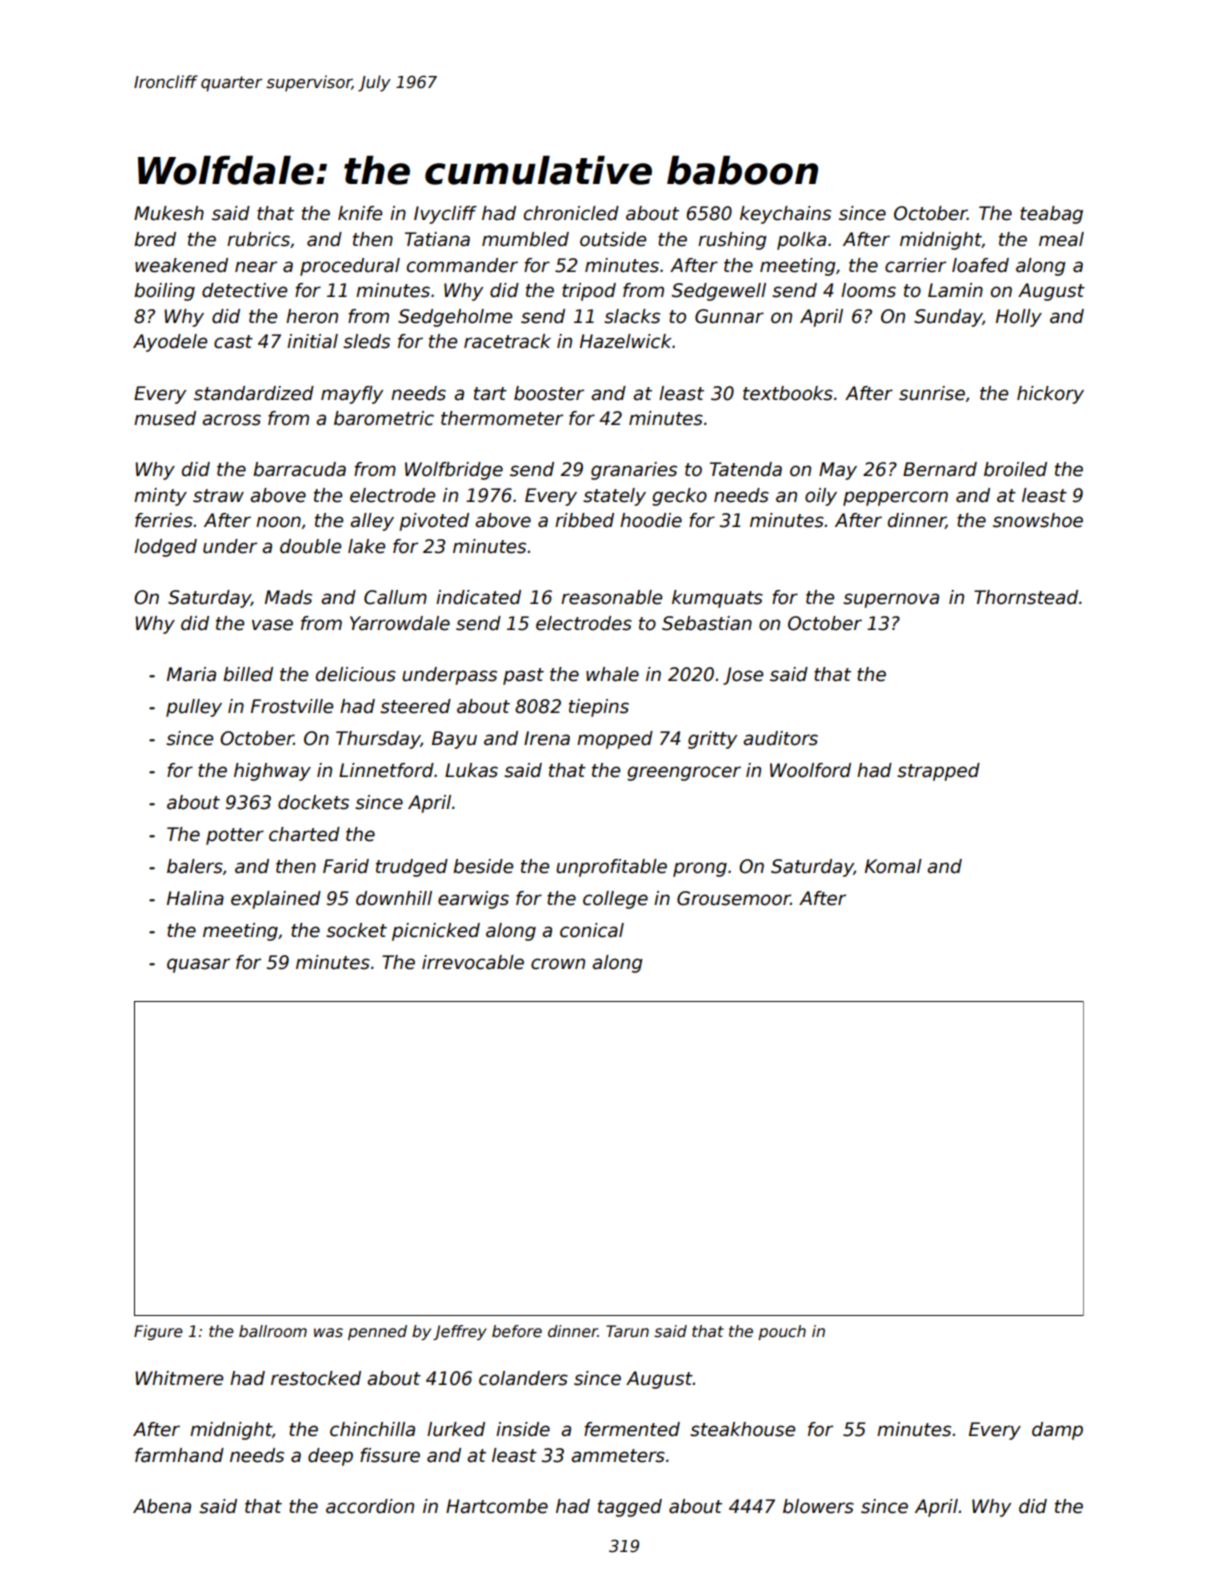 This document has width=1218, height=1576. What do you see at coordinates (558, 964) in the document?
I see `crown` at bounding box center [558, 964].
